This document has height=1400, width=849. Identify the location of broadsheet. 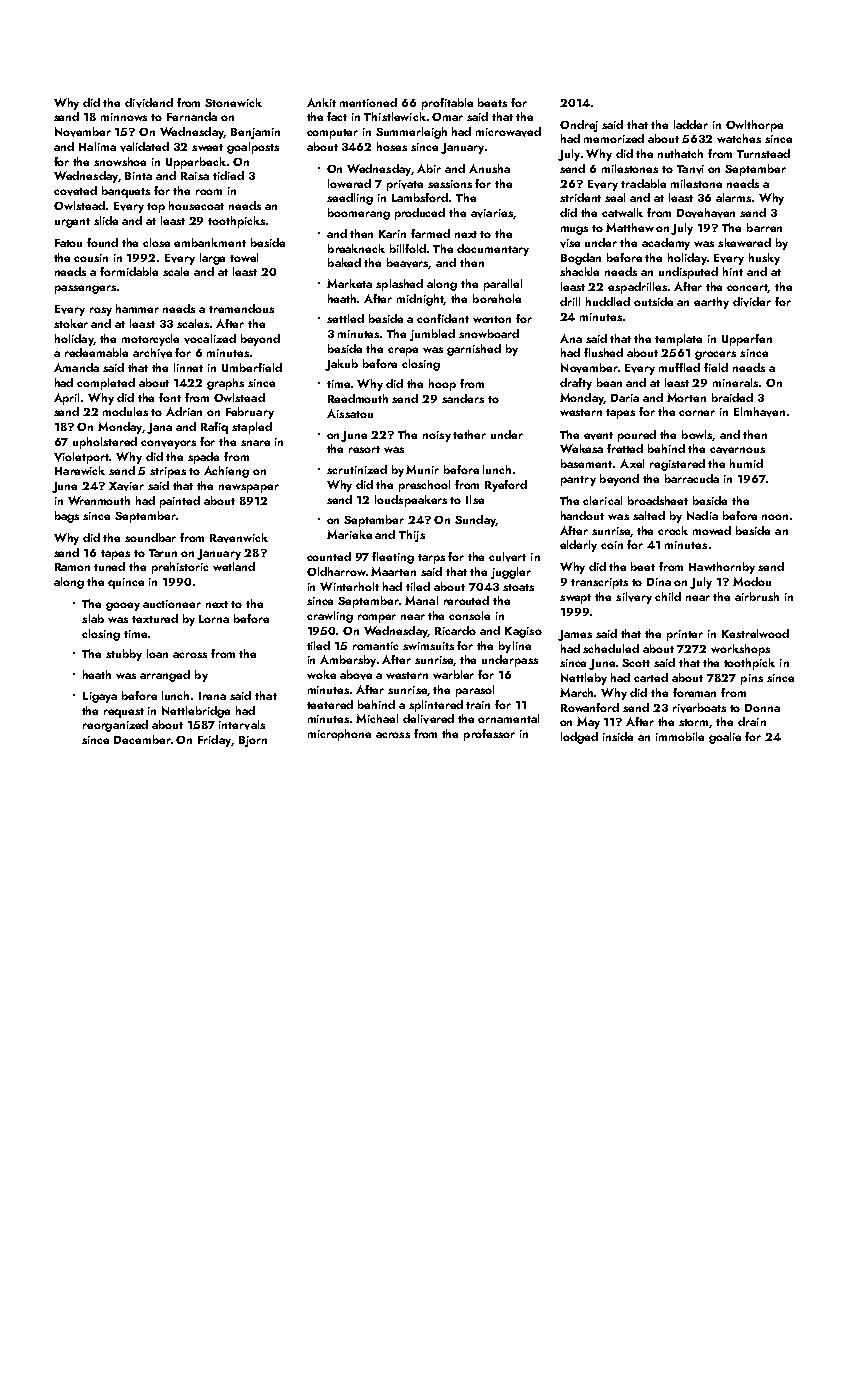
(658, 500).
